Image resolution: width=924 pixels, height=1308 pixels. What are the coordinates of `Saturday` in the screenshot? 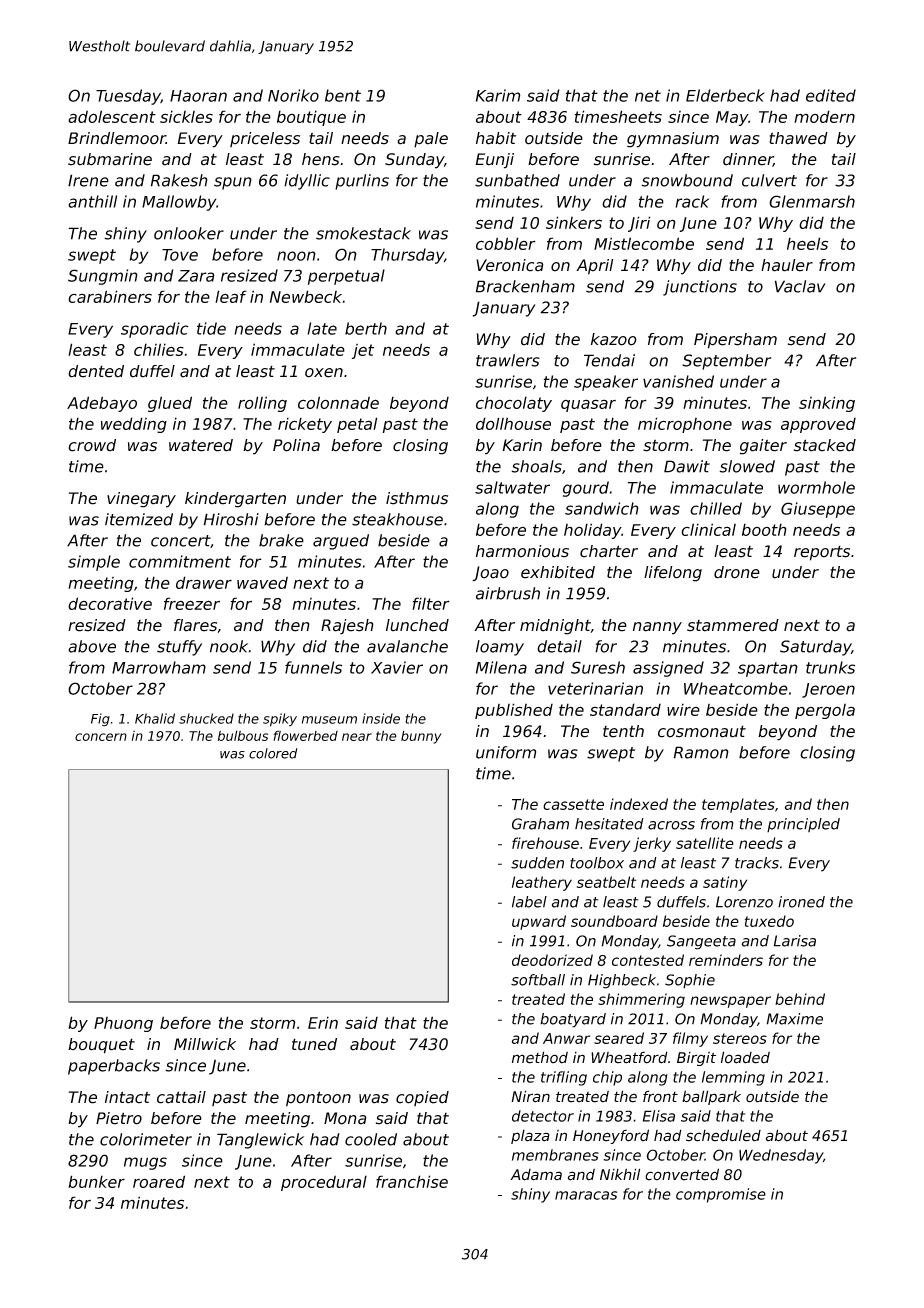 It's located at (815, 648).
